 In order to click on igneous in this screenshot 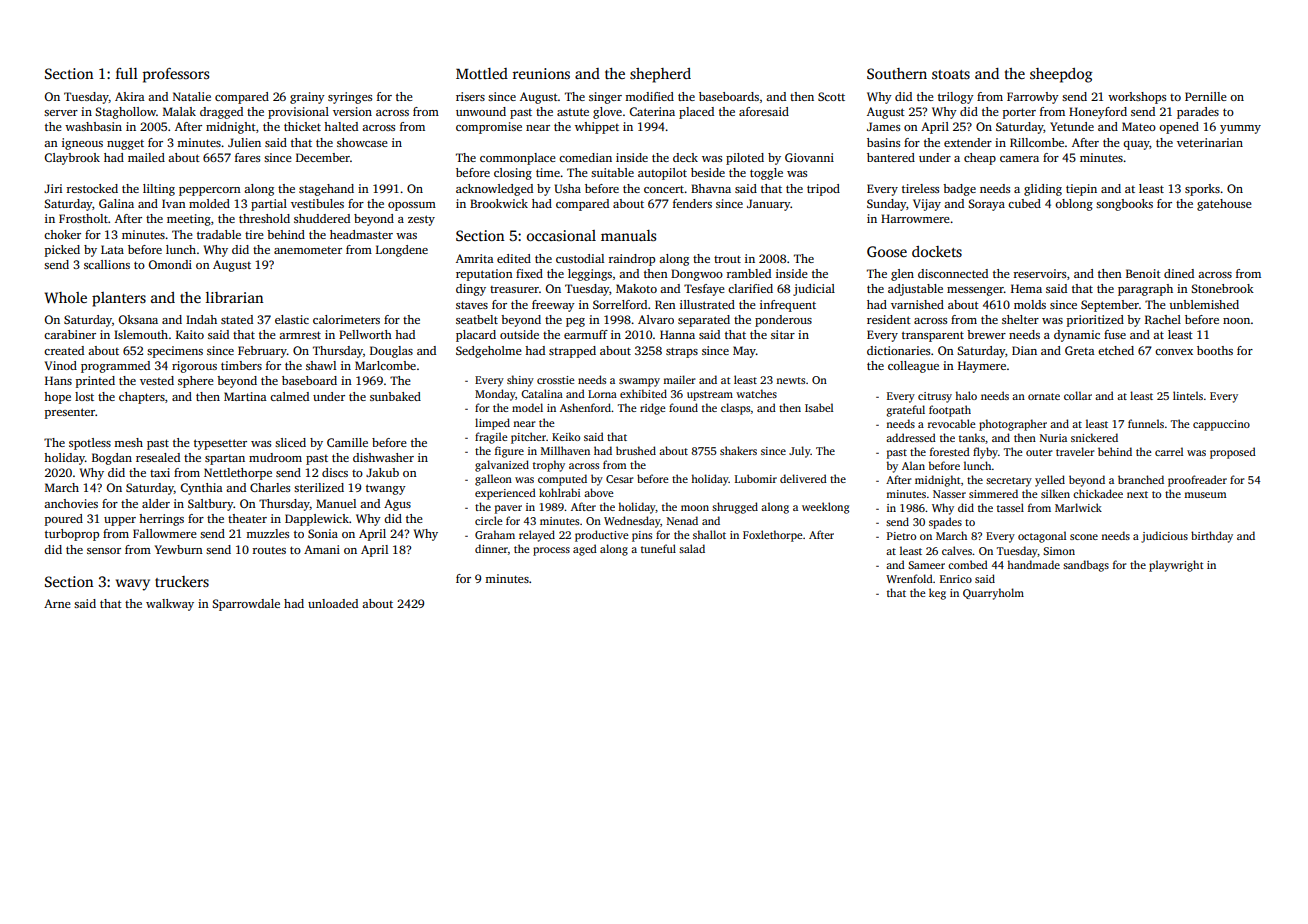, I will do `click(82, 144)`.
